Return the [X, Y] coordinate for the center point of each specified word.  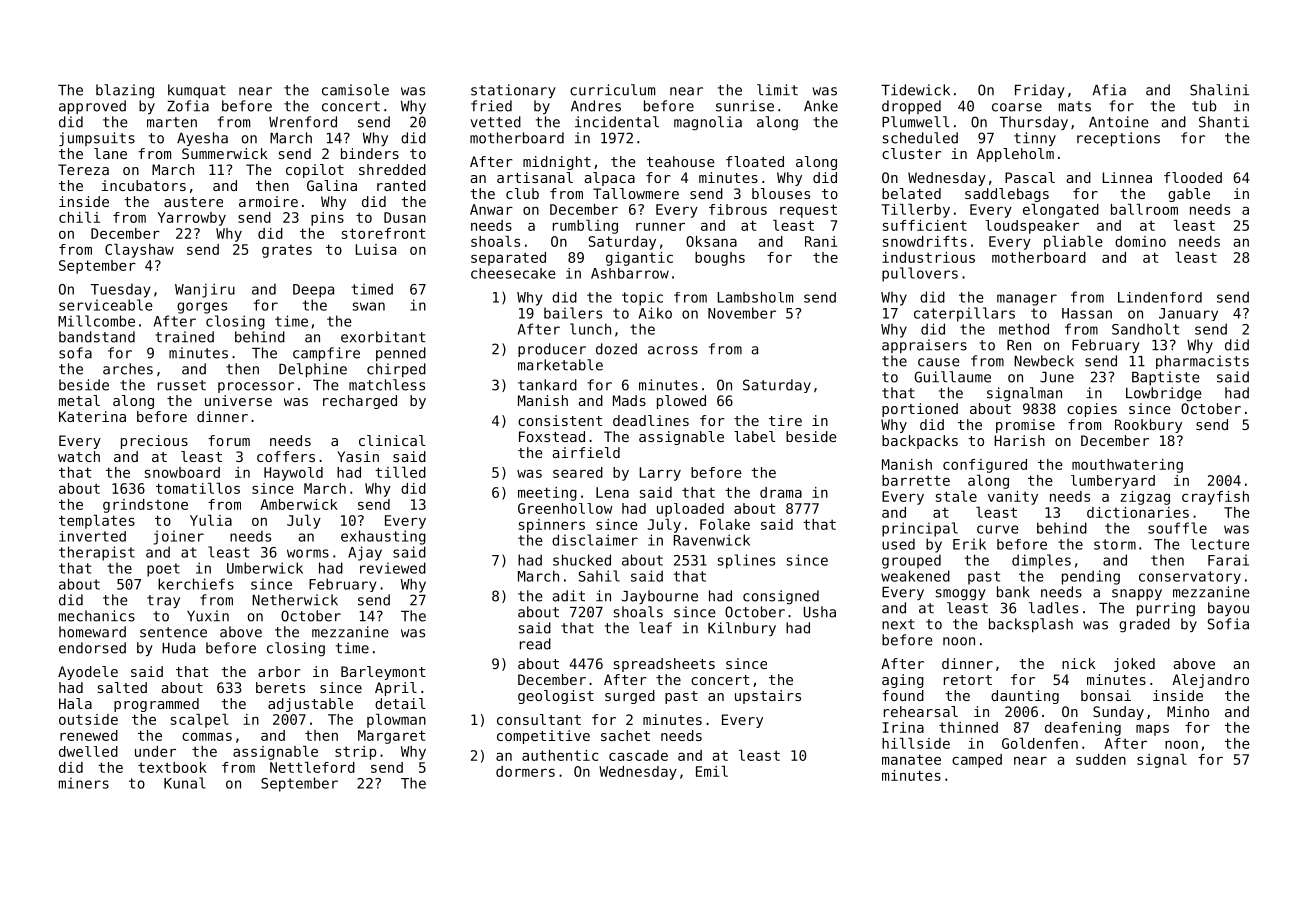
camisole [355, 90]
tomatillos [198, 488]
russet [182, 385]
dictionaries [1138, 512]
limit [777, 90]
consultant [539, 719]
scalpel [200, 721]
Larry [660, 474]
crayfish [1215, 498]
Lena [612, 492]
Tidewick [915, 90]
